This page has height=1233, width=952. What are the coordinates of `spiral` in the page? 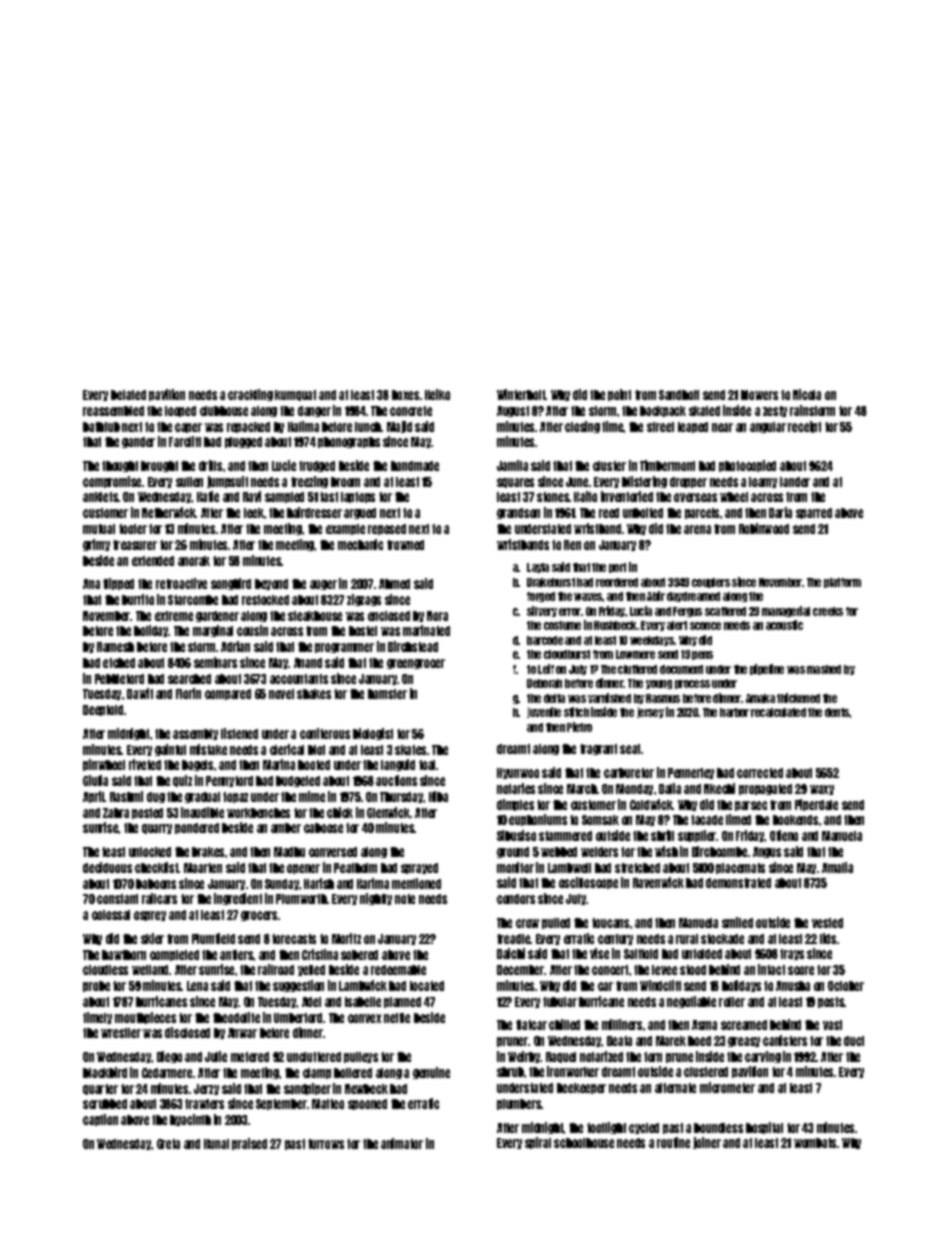 It's located at (538, 1143).
